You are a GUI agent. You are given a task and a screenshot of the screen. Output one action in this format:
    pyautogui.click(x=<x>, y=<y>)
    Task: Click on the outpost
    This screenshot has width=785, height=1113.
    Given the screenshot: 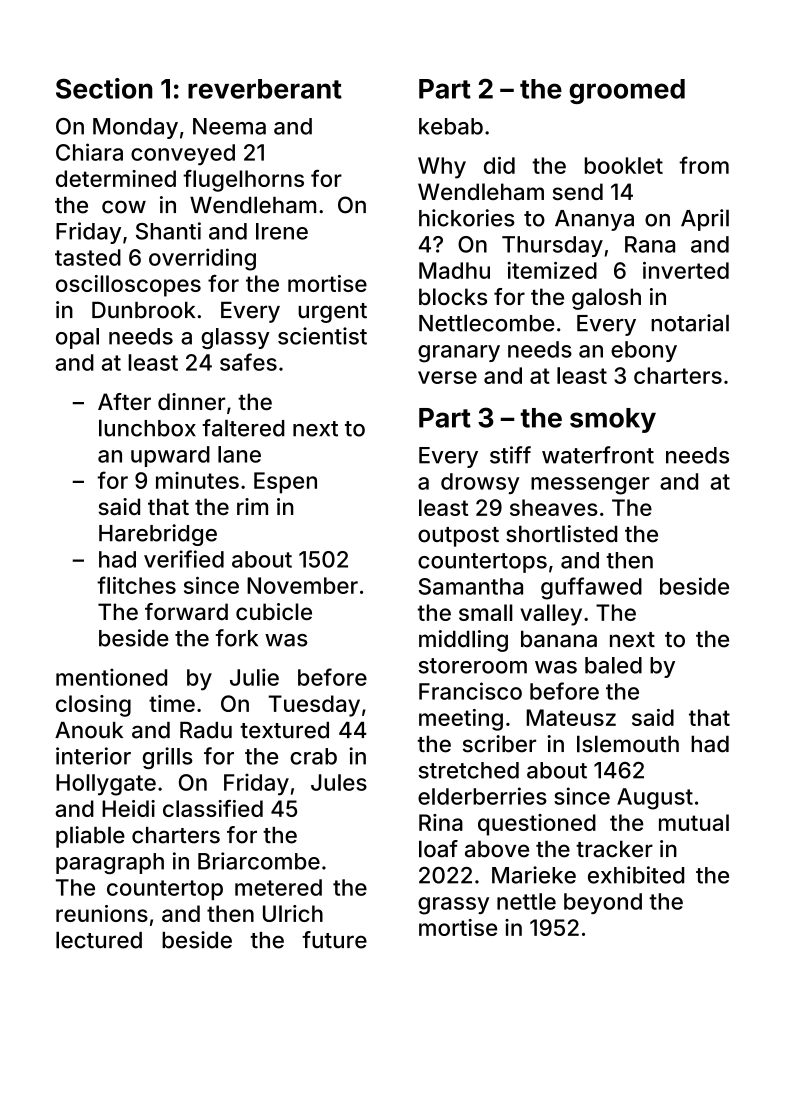 What is the action you would take?
    pyautogui.click(x=458, y=537)
